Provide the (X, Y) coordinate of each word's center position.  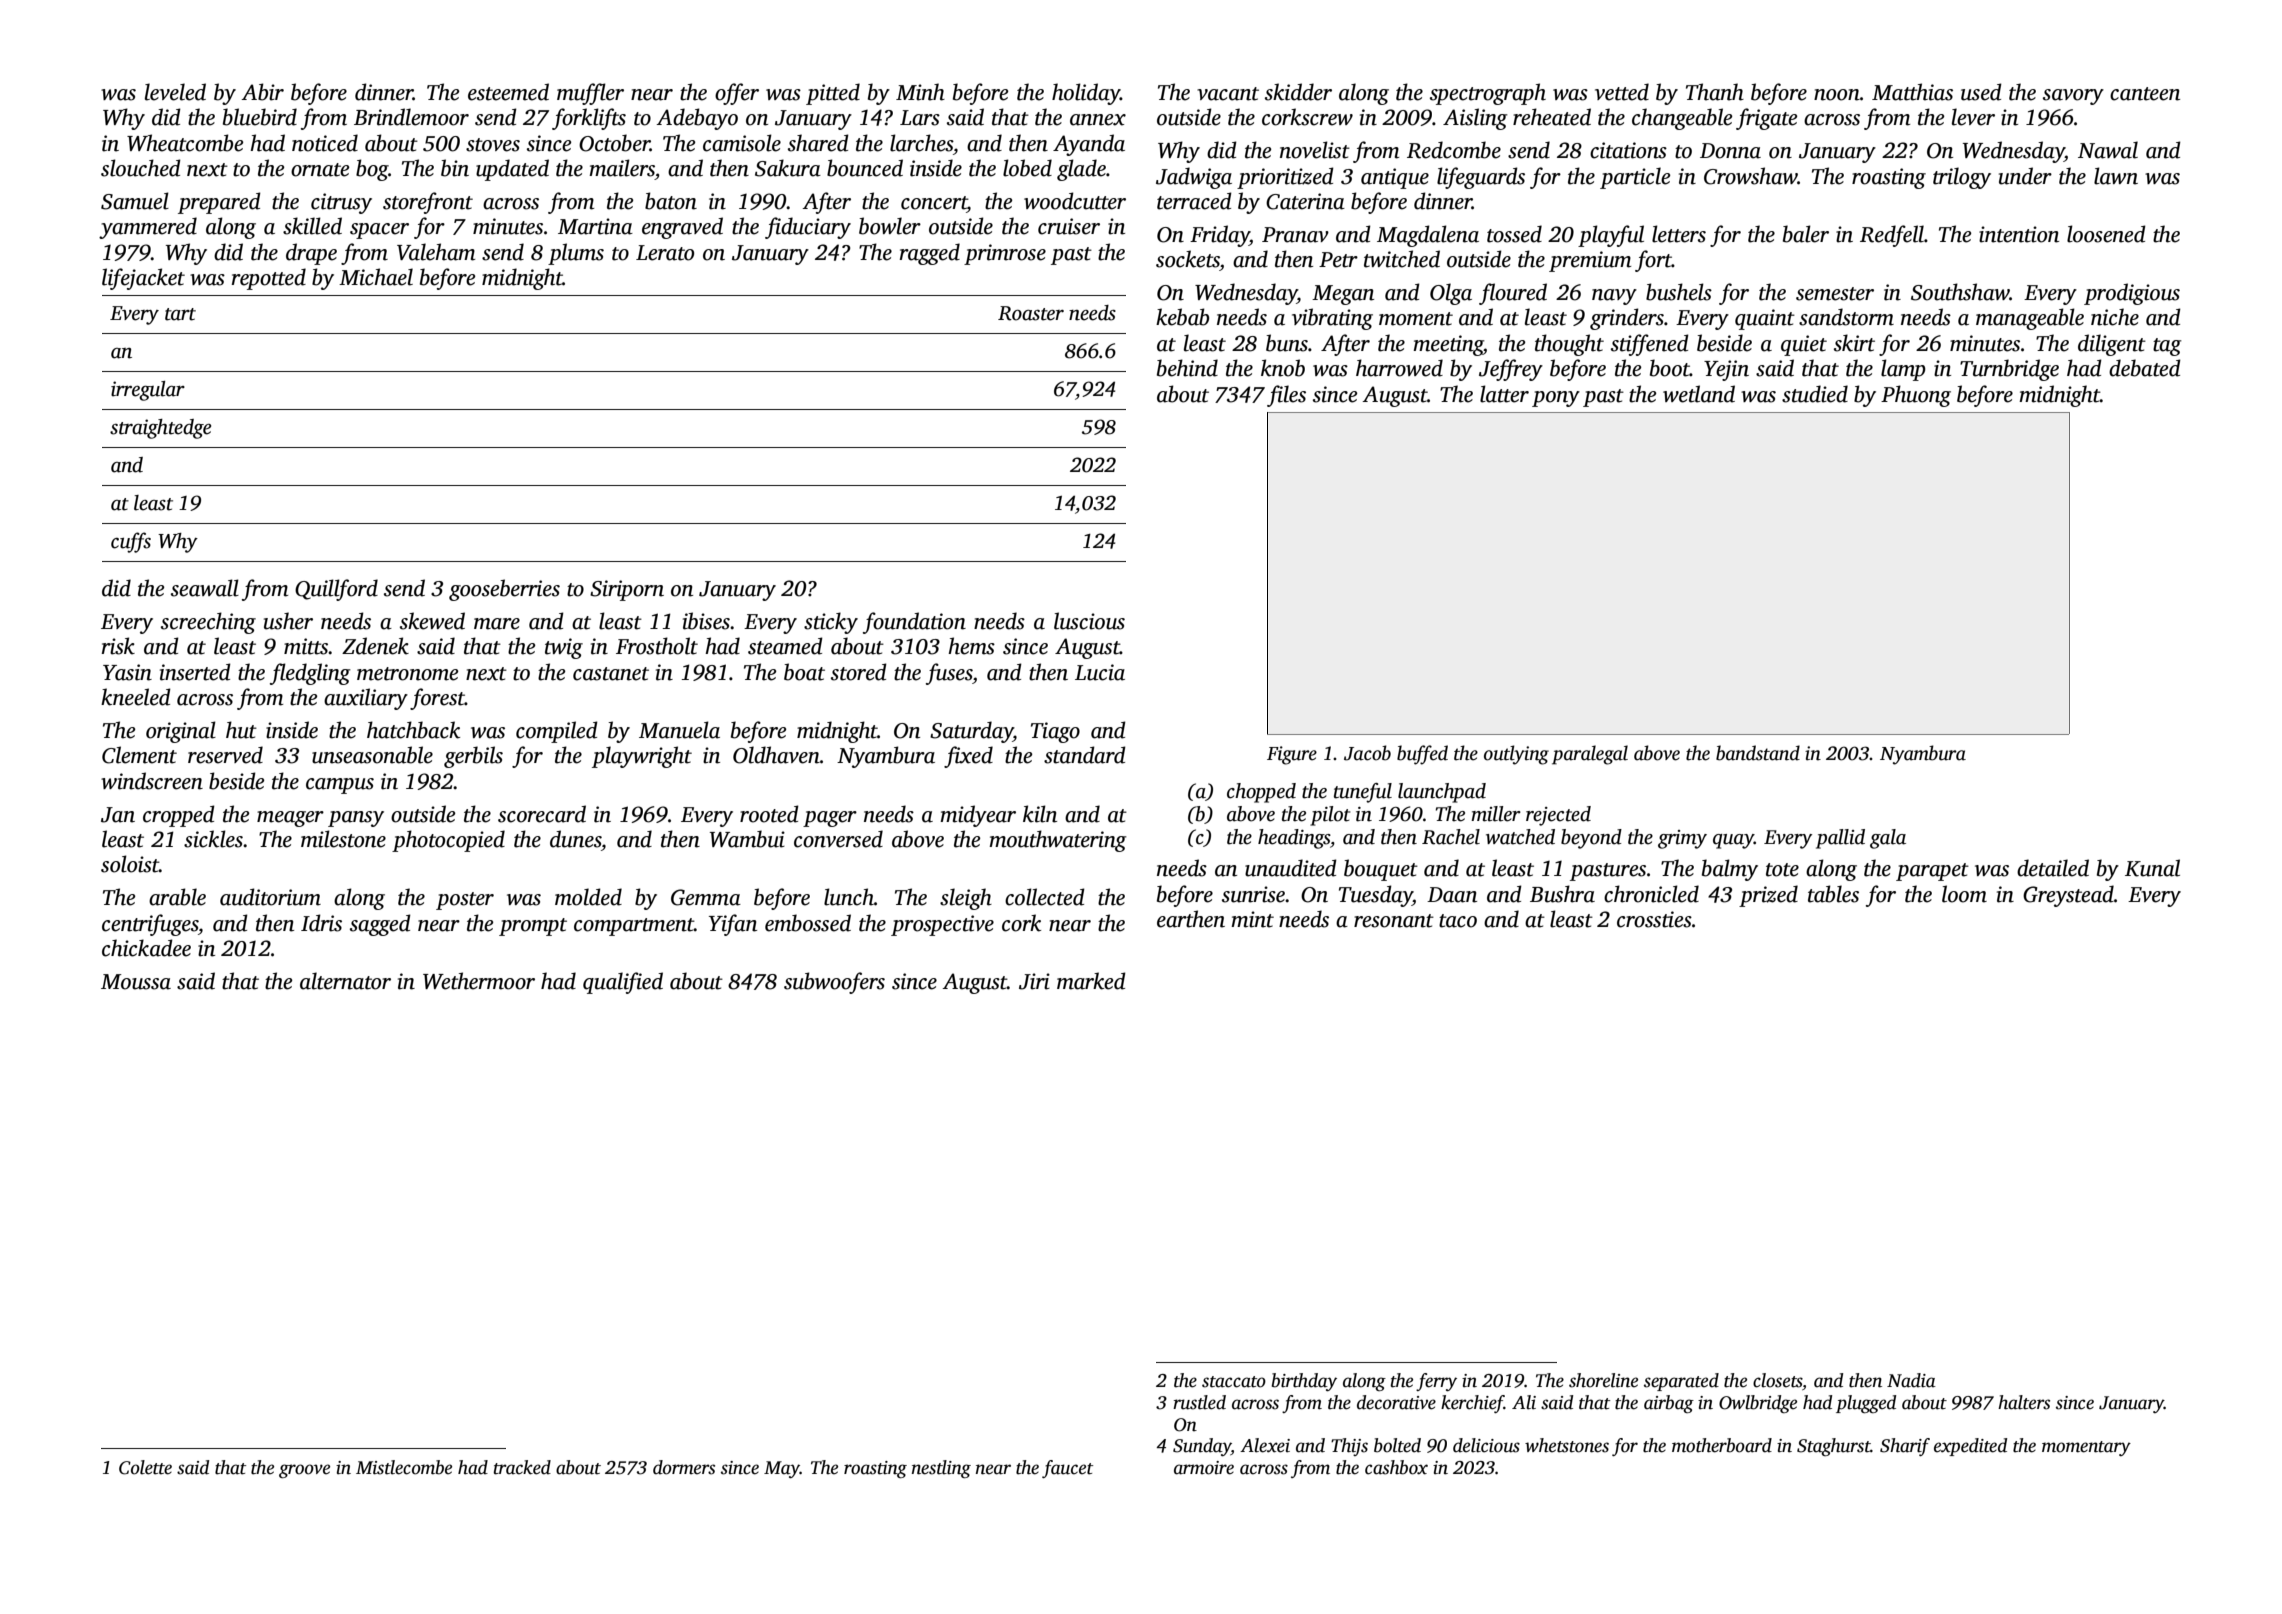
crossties (1654, 919)
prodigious (2132, 294)
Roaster (1031, 313)
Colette (145, 1467)
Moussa (136, 982)
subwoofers (834, 983)
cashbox (1396, 1467)
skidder (1298, 92)
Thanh (1715, 92)
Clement (139, 755)
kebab (1182, 317)
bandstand (1758, 753)
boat (804, 672)
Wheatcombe (185, 143)
